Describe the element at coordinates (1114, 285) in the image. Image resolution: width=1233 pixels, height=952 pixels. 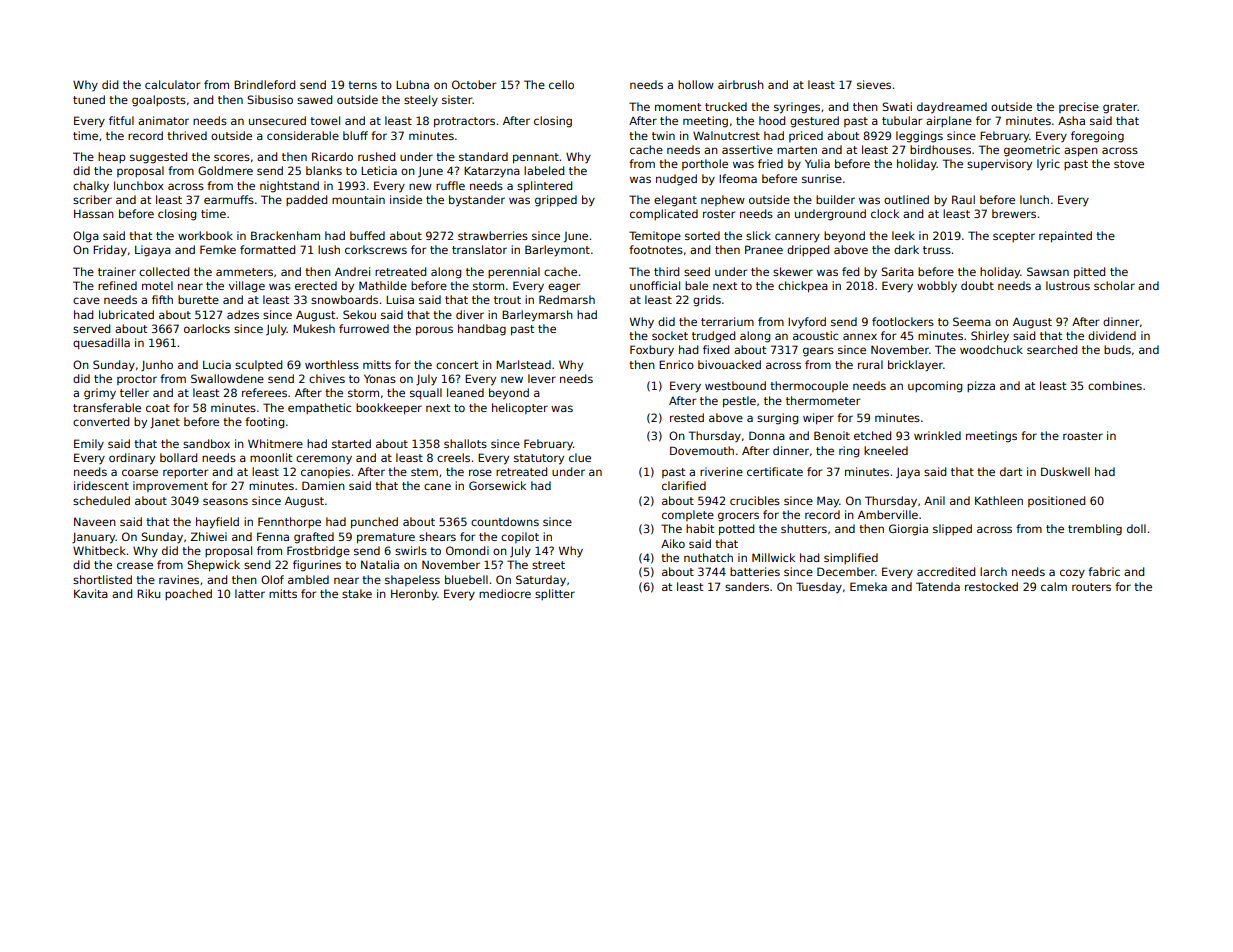
I see `scholar` at that location.
